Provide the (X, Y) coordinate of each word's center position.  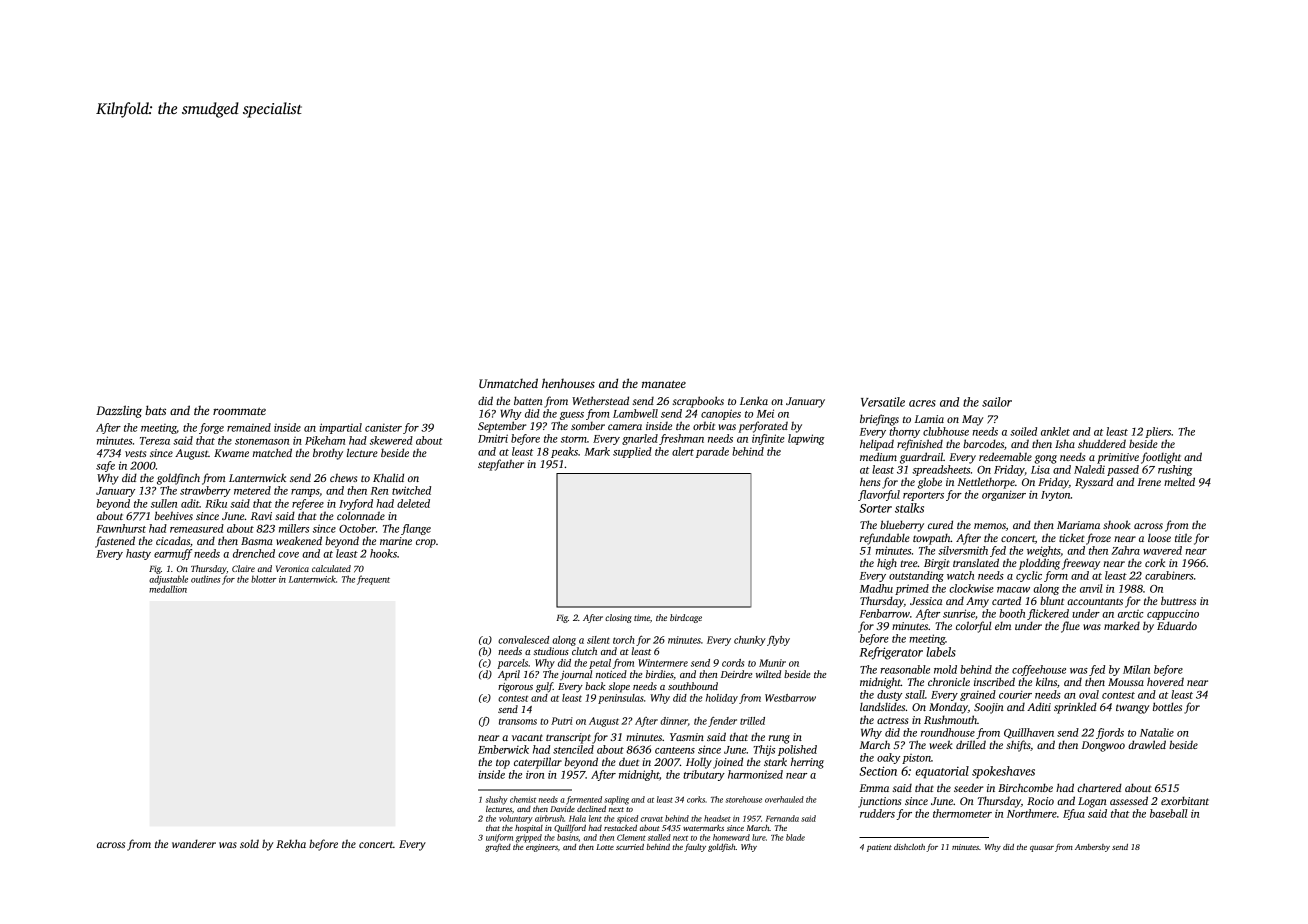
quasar (1042, 849)
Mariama (1078, 525)
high (887, 564)
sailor (997, 402)
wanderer (194, 843)
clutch (584, 651)
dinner (674, 721)
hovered (1165, 681)
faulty (695, 847)
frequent (373, 580)
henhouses (568, 383)
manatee (664, 384)
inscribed (994, 681)
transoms (518, 721)
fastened (115, 542)
